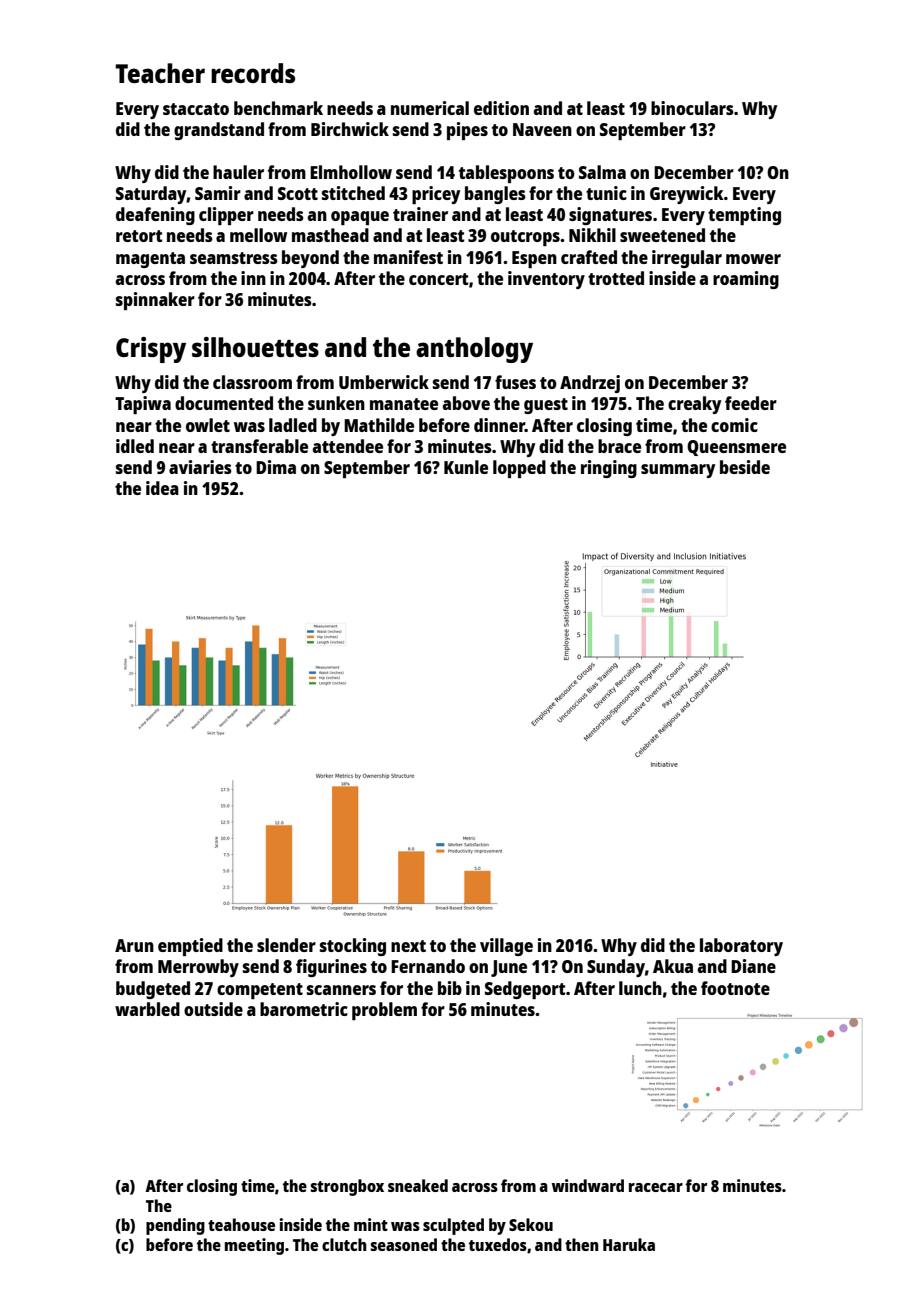  What do you see at coordinates (162, 488) in the image?
I see `idea` at bounding box center [162, 488].
